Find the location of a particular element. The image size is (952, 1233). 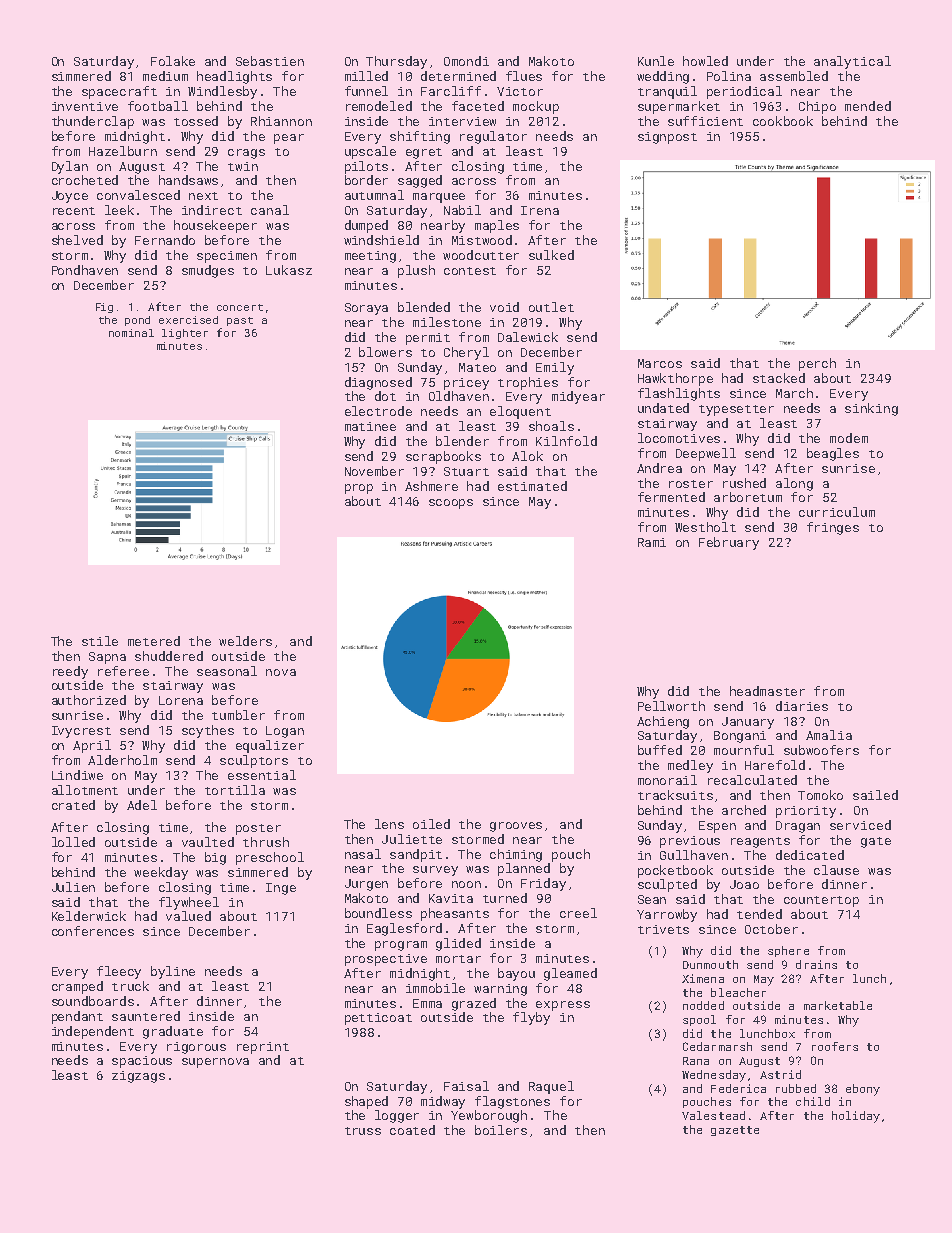

mockup is located at coordinates (536, 107).
